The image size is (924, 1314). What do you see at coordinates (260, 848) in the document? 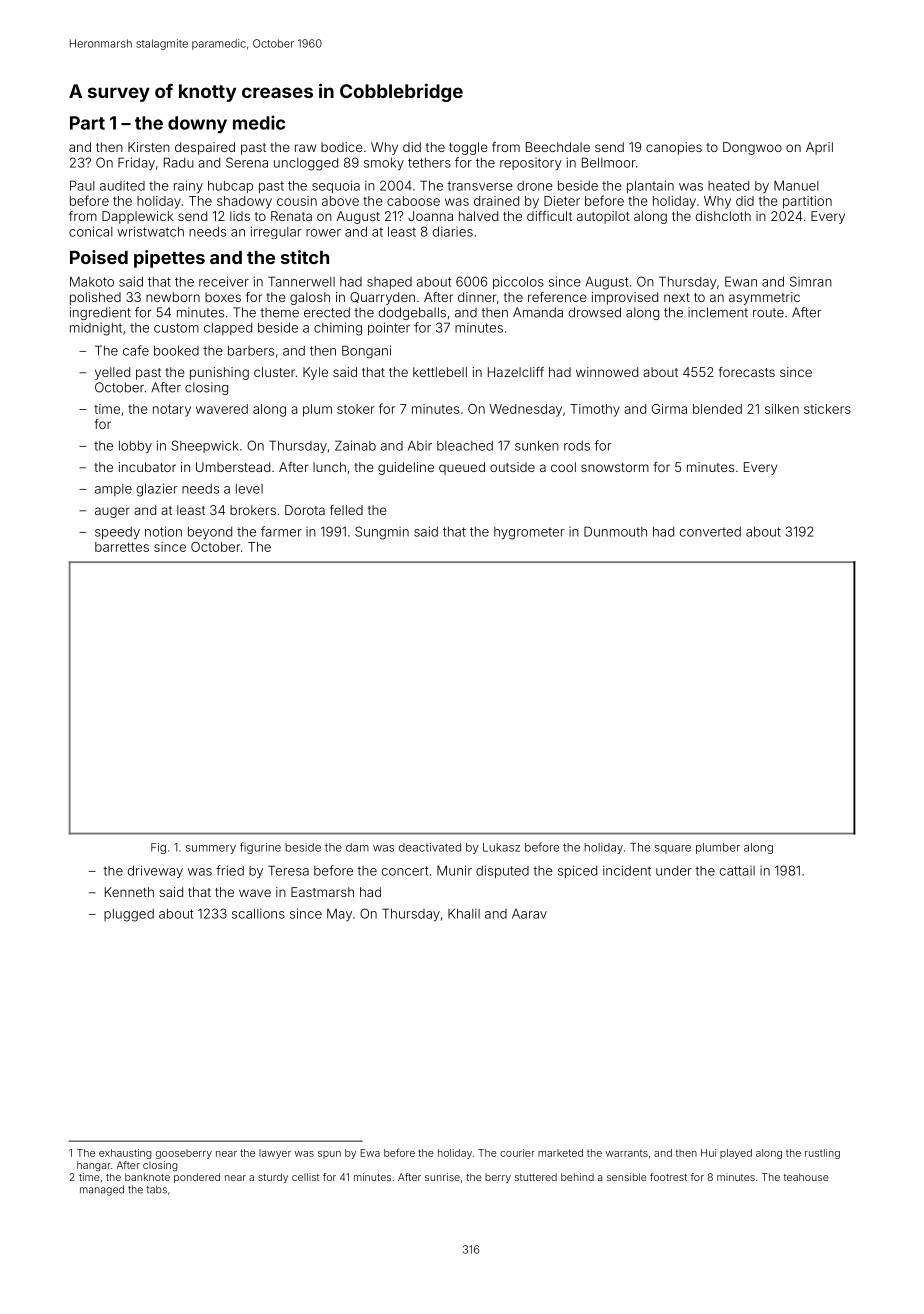
I see `figurine` at bounding box center [260, 848].
